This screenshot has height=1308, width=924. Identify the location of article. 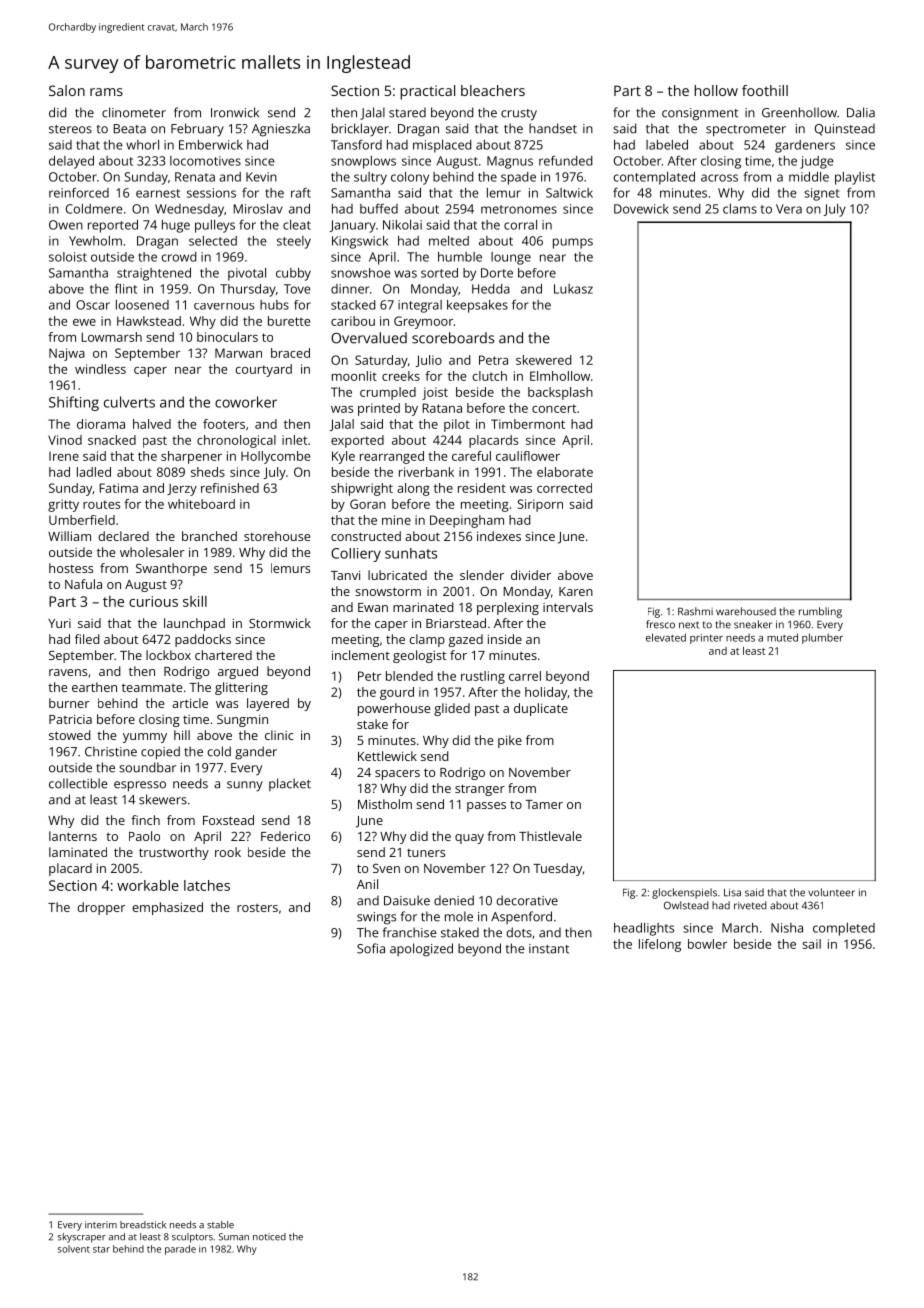
(190, 703).
